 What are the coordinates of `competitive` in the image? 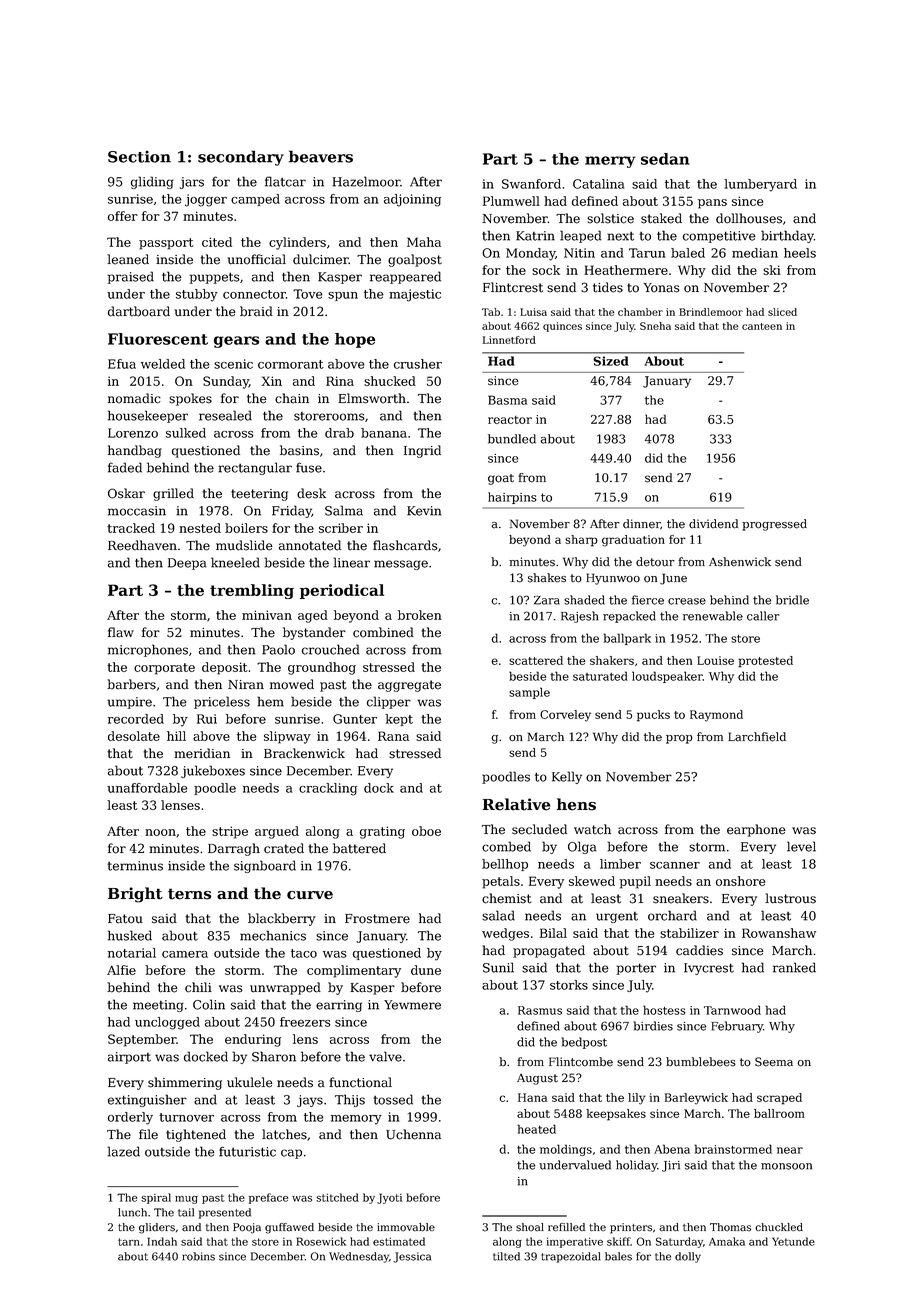 It's located at (719, 237).
